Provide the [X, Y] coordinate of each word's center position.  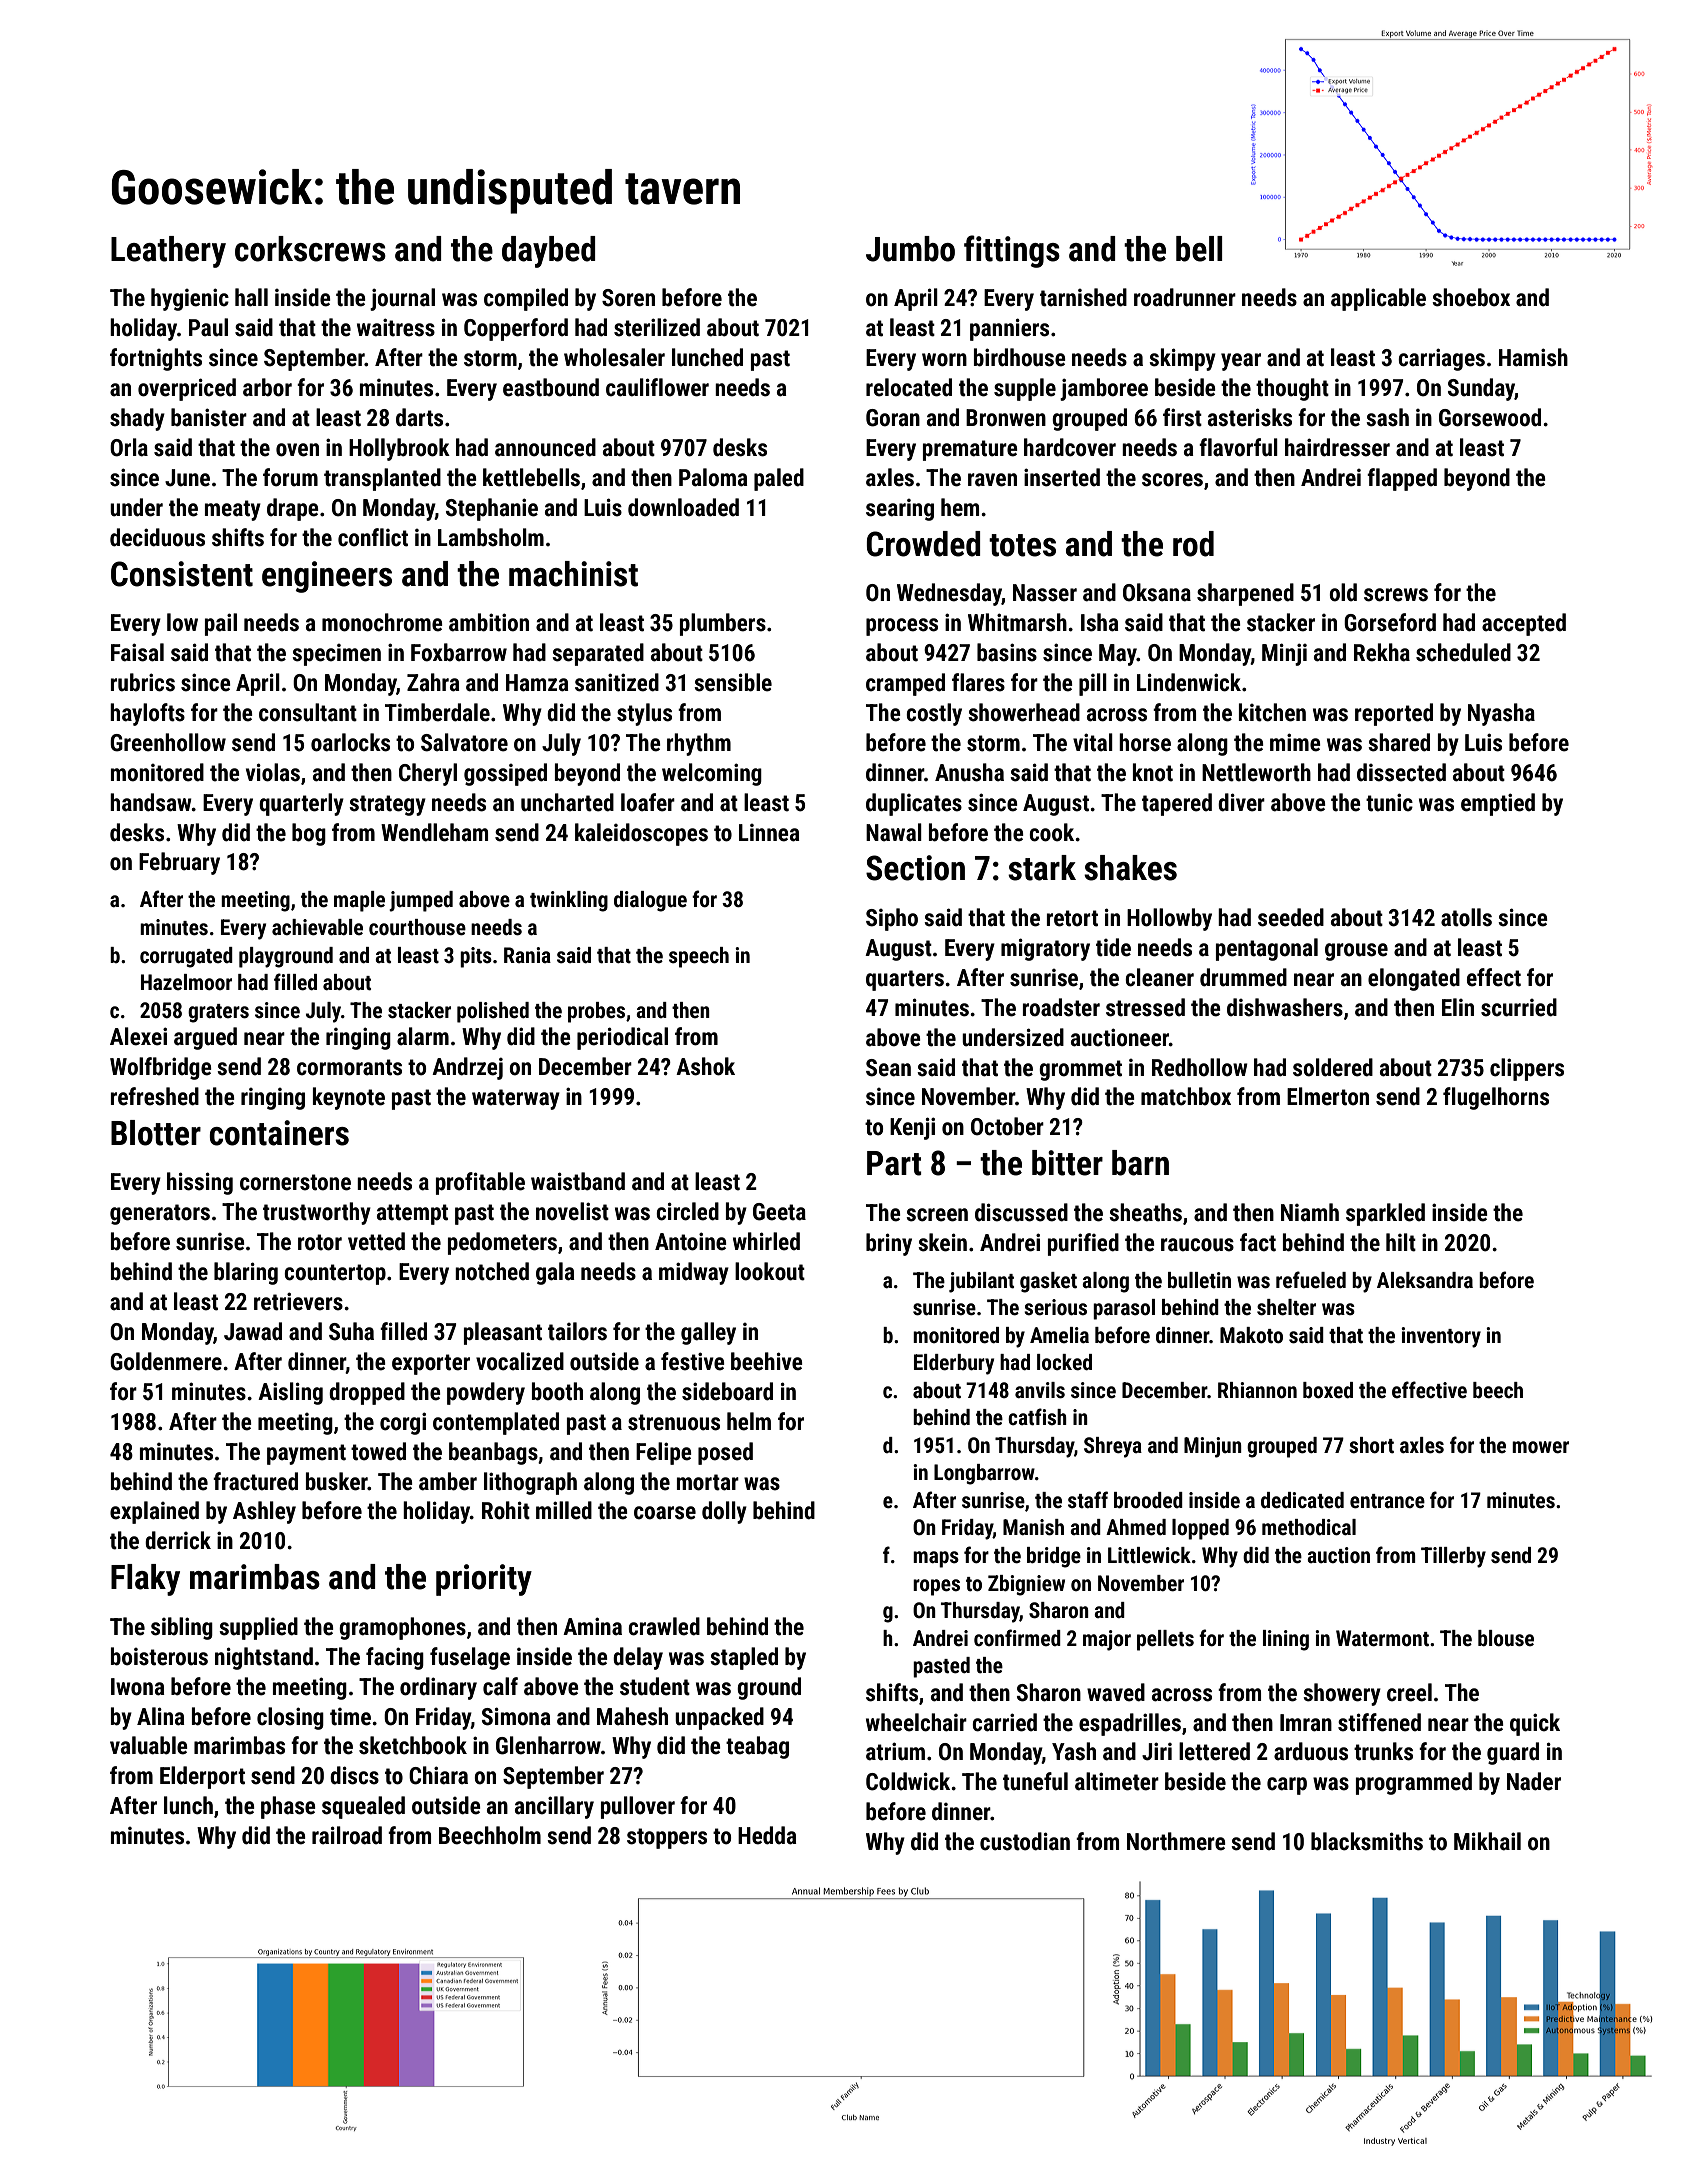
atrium [895, 1751]
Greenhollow [168, 742]
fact [1258, 1242]
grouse [1356, 952]
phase [288, 1807]
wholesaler [614, 357]
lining [1286, 1640]
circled [687, 1211]
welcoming [712, 774]
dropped [367, 1393]
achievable [317, 927]
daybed [549, 252]
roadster [1061, 1007]
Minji [1284, 654]
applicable [1378, 299]
